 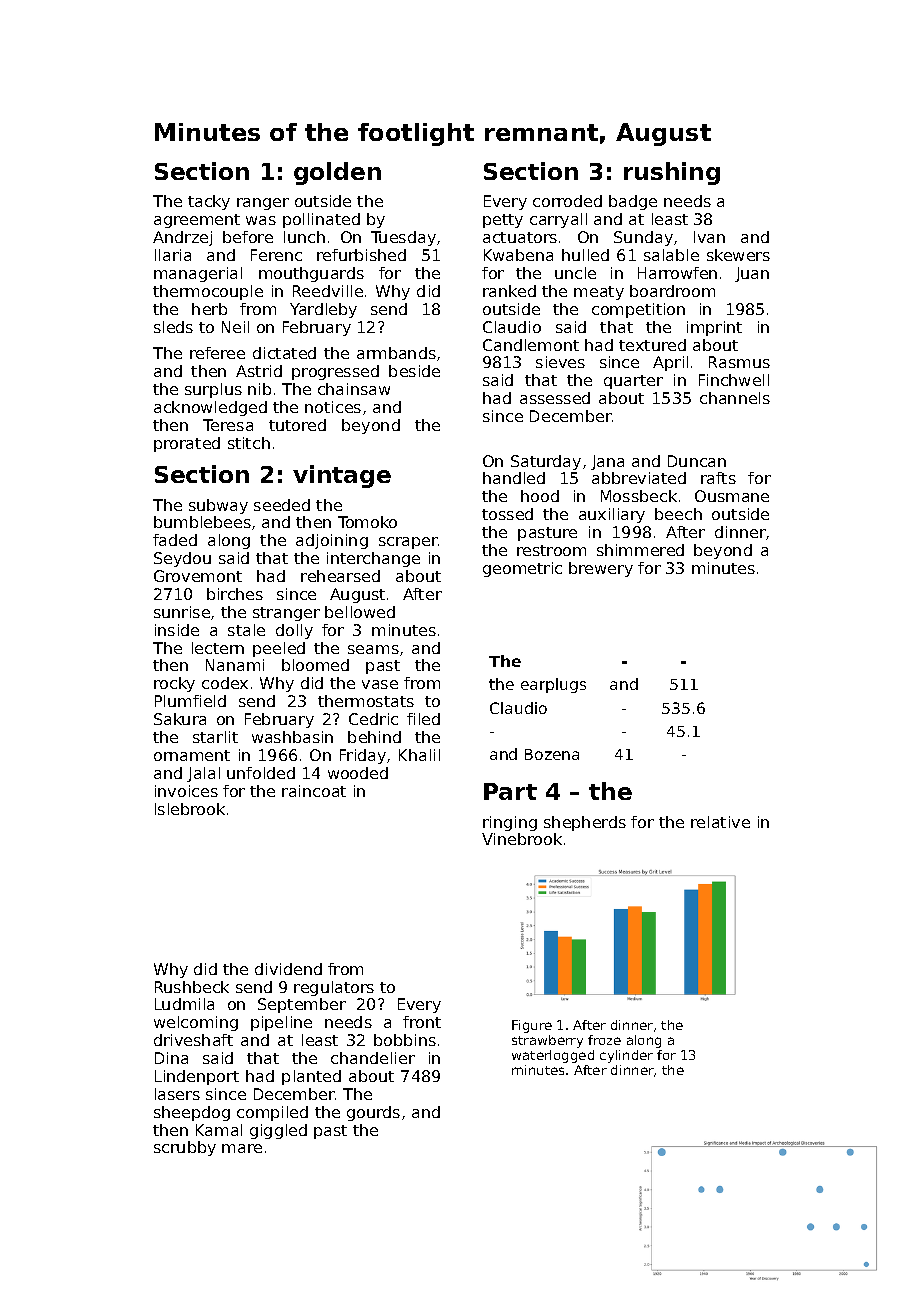 What do you see at coordinates (171, 1058) in the screenshot?
I see `Dina` at bounding box center [171, 1058].
